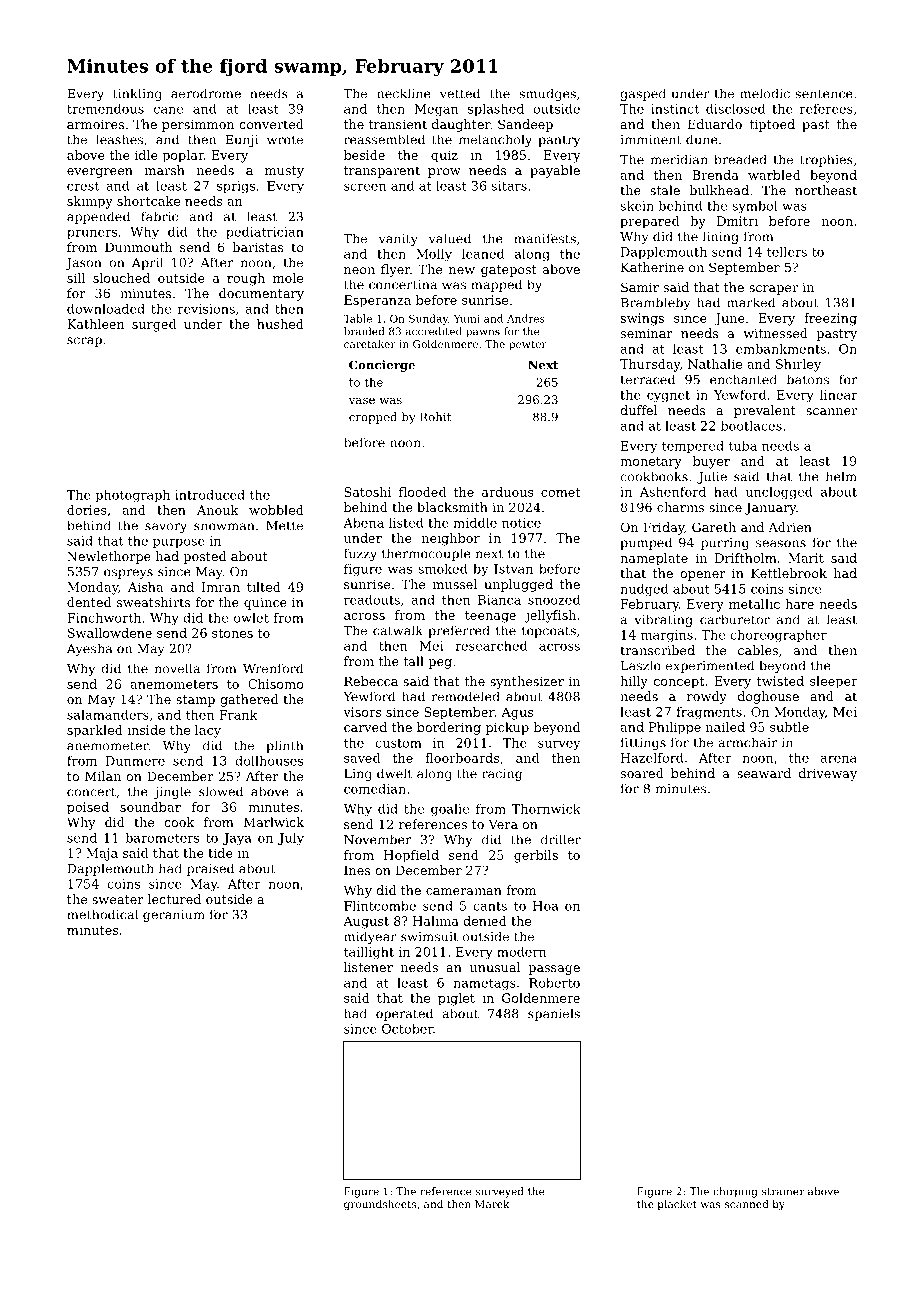 This document has height=1308, width=924. I want to click on hare, so click(799, 604).
